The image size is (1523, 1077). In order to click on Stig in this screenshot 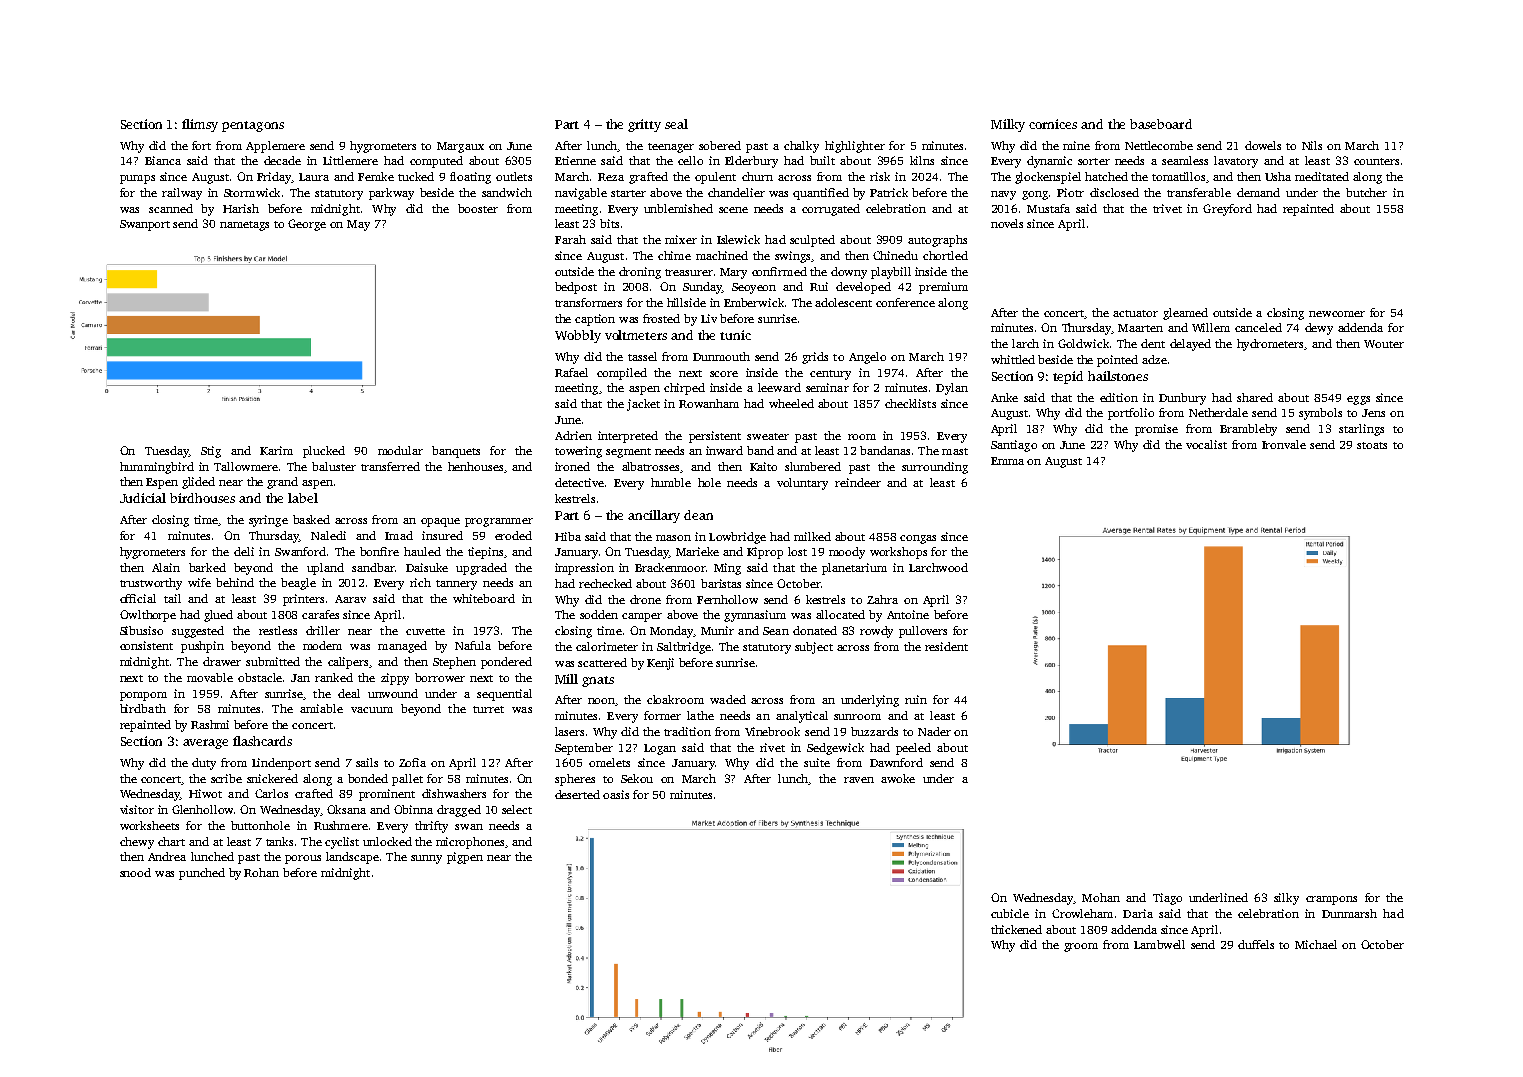, I will do `click(211, 452)`.
